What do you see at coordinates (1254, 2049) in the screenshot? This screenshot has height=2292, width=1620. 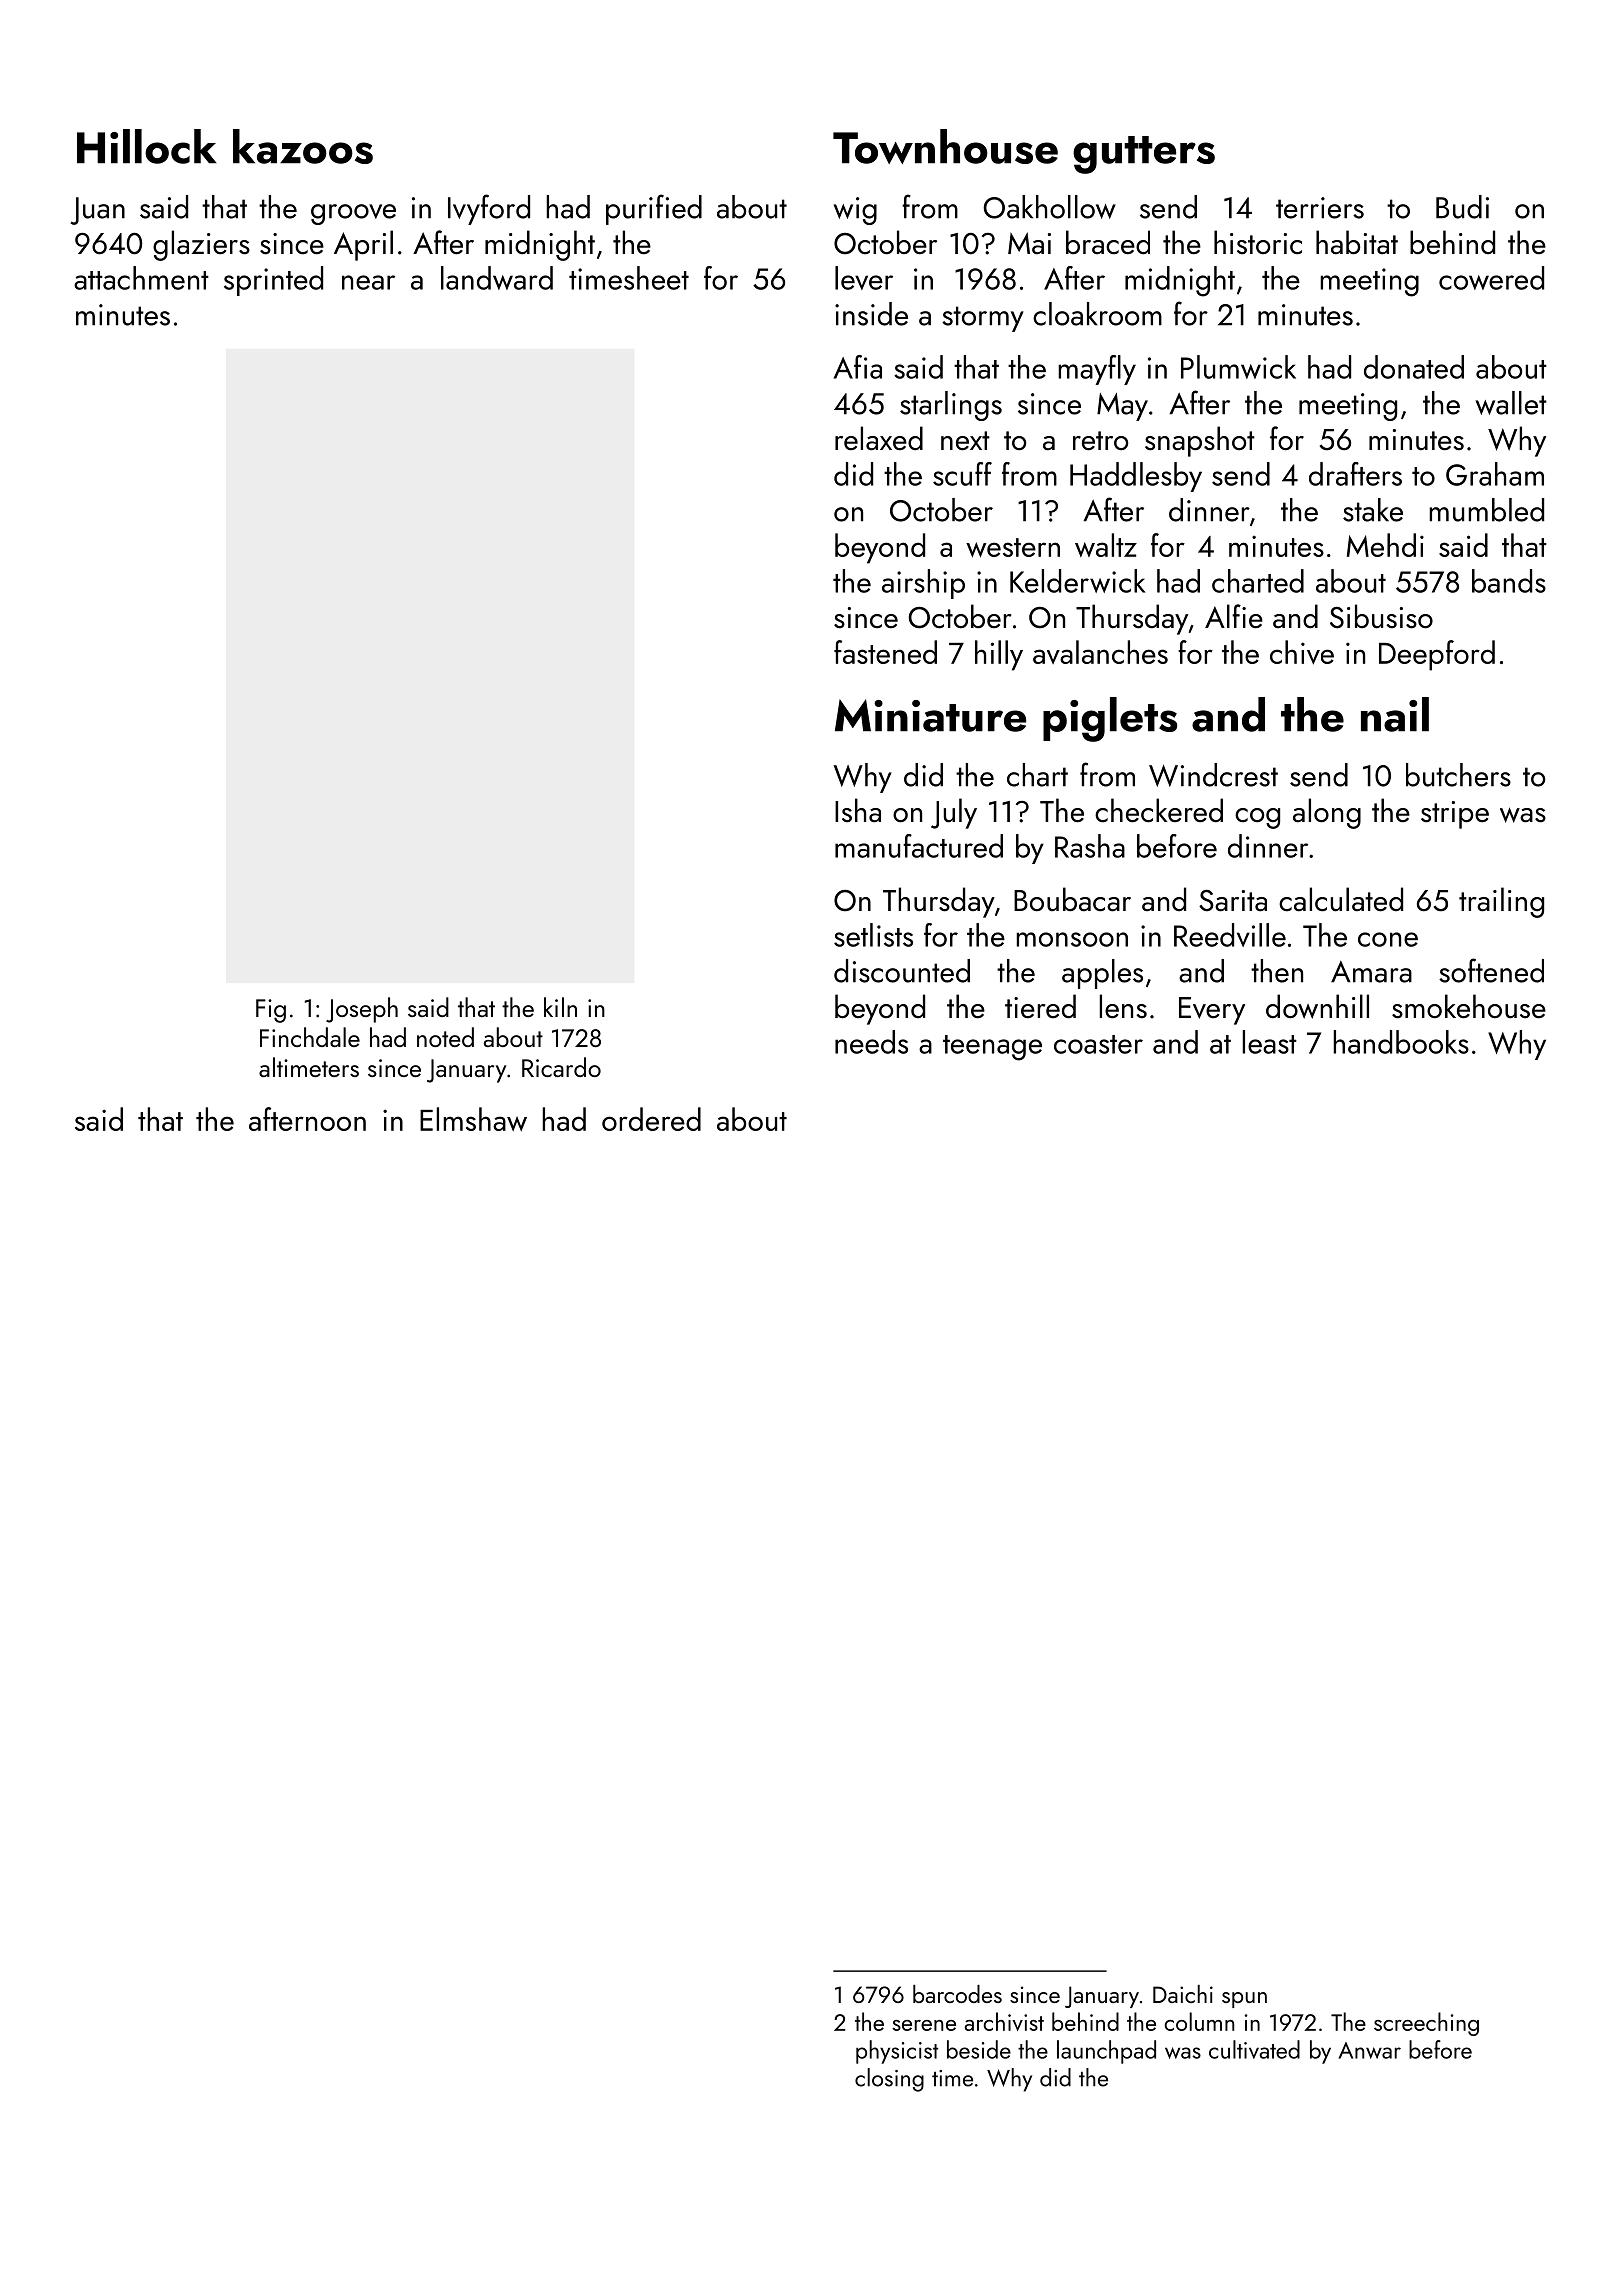 I see `cultivated` at bounding box center [1254, 2049].
